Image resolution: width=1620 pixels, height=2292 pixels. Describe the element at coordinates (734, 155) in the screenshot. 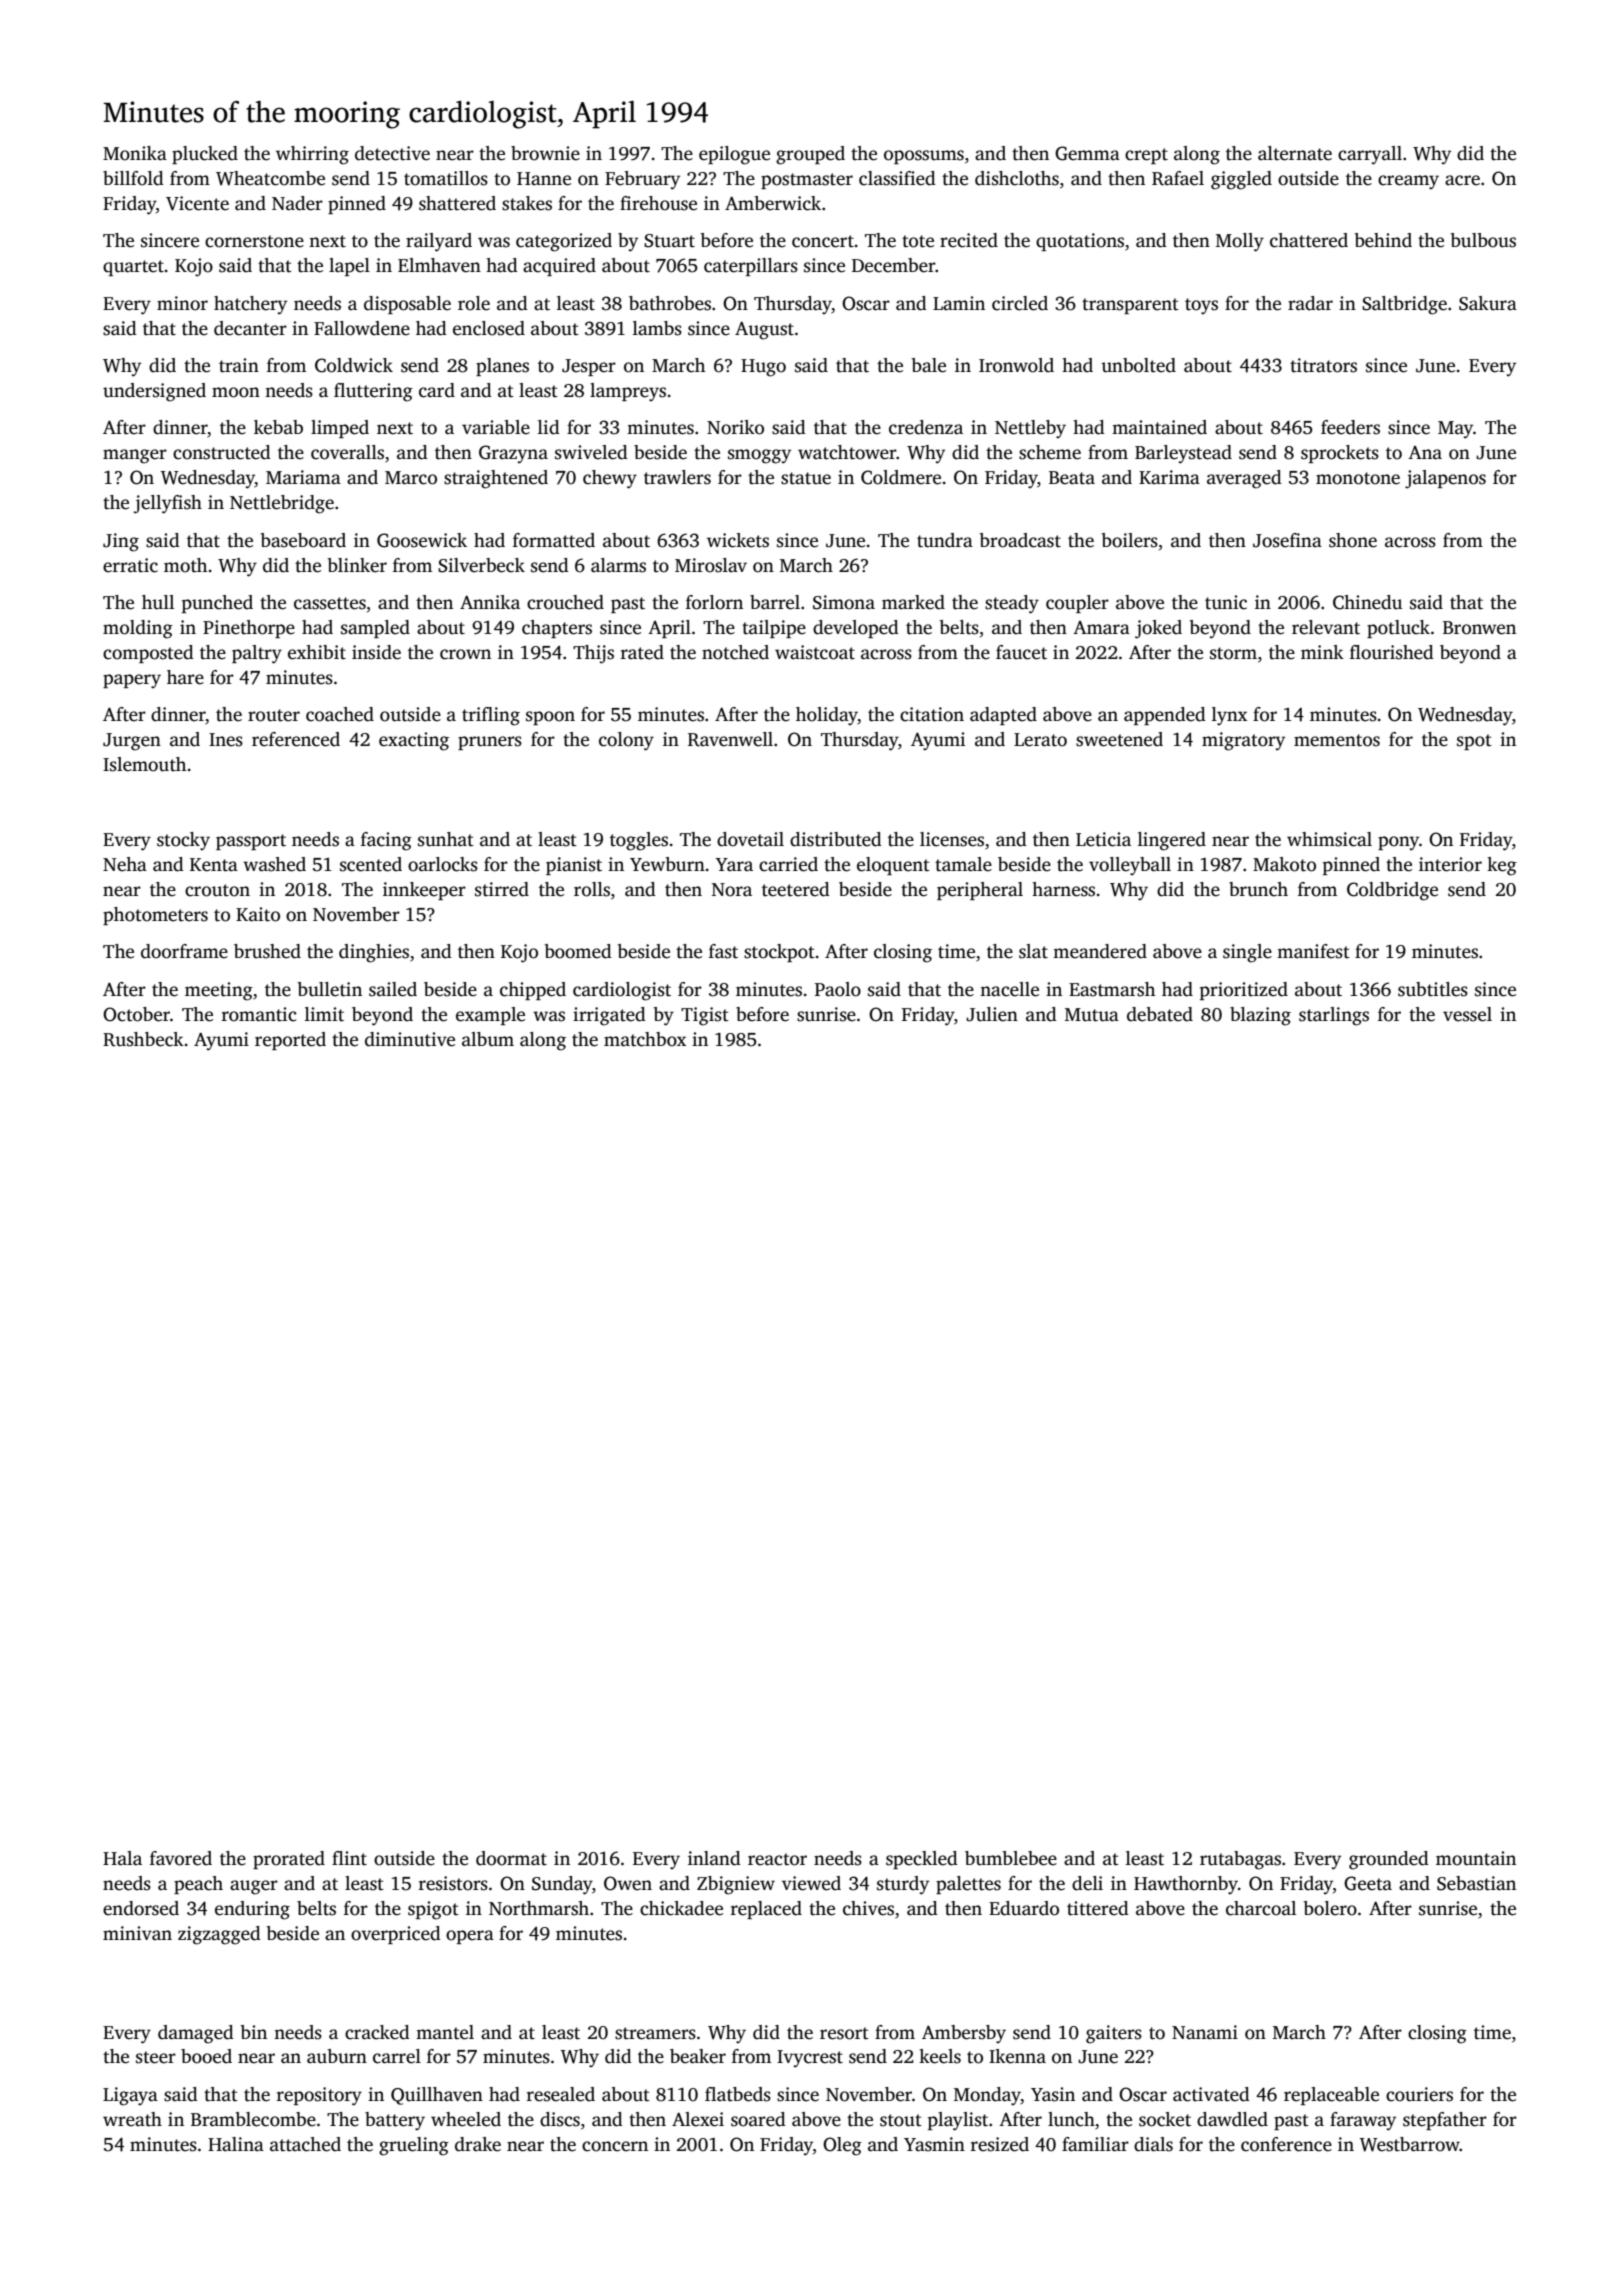

I see `epilogue` at that location.
